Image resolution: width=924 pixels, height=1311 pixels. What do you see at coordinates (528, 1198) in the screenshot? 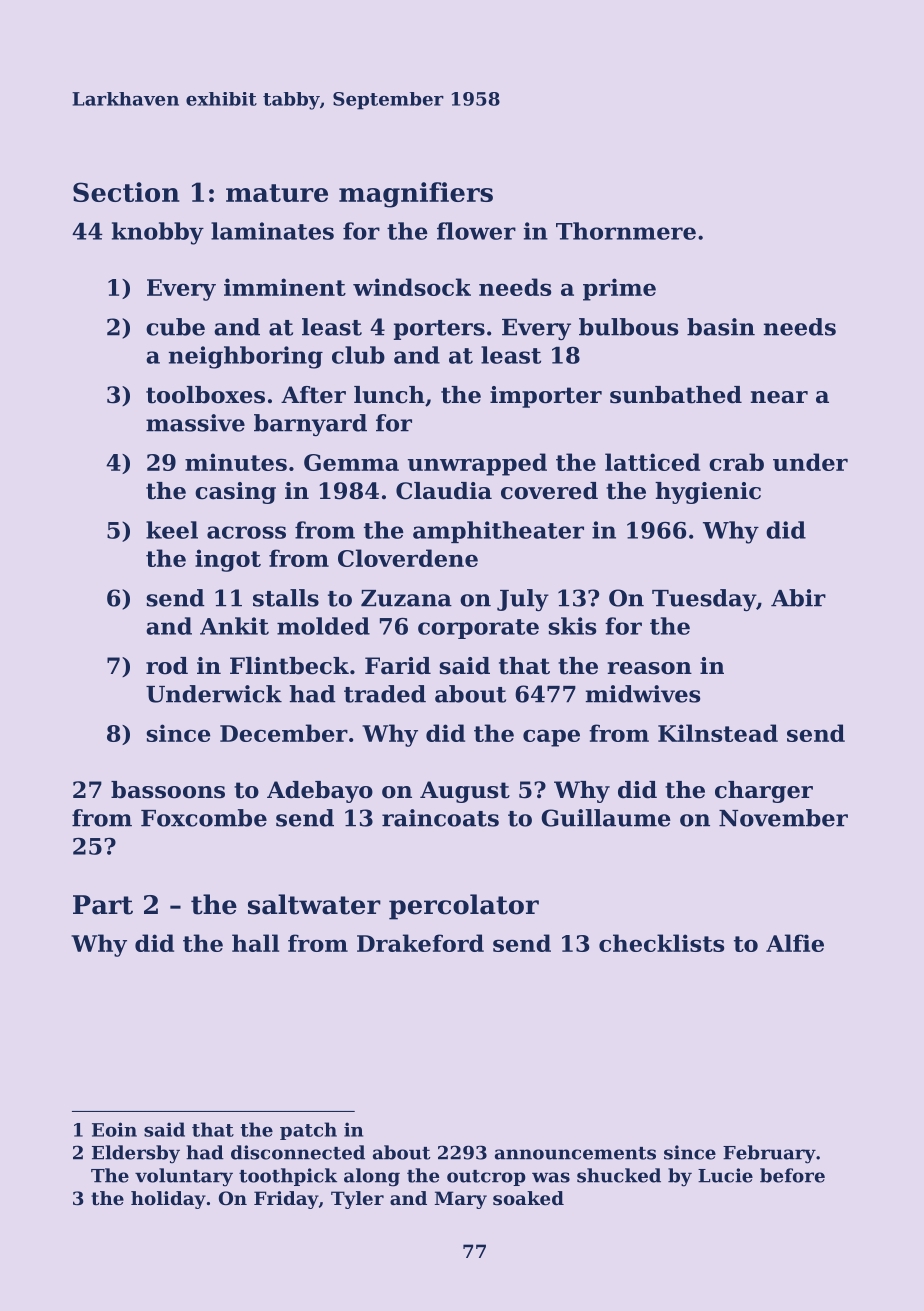
I see `soaked` at bounding box center [528, 1198].
